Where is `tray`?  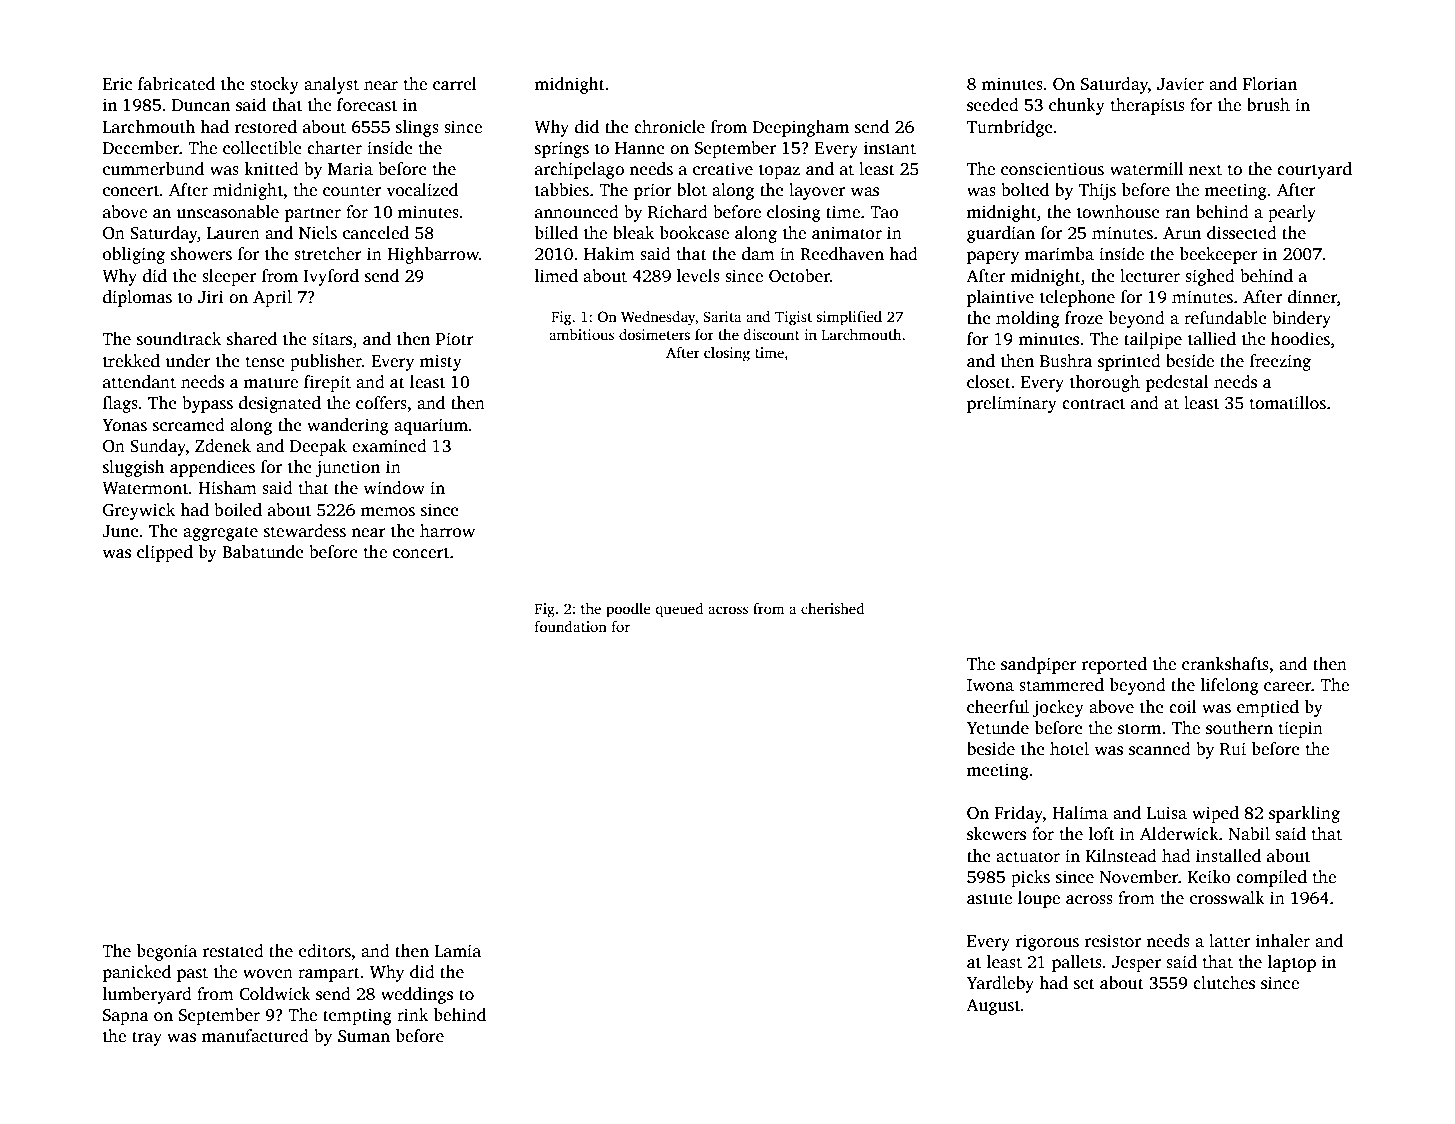 tray is located at coordinates (147, 1038).
